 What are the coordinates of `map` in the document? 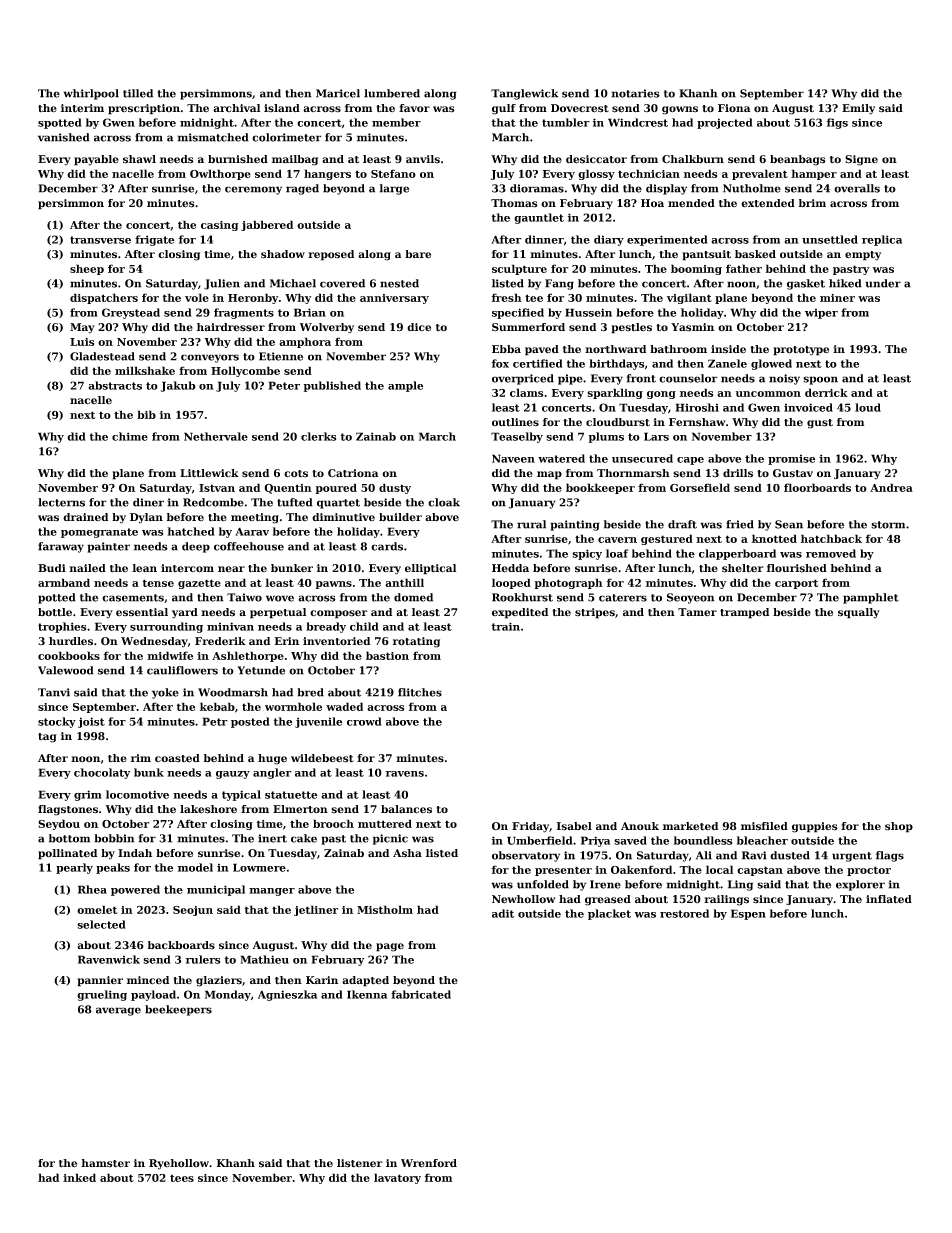 It's located at (549, 475).
